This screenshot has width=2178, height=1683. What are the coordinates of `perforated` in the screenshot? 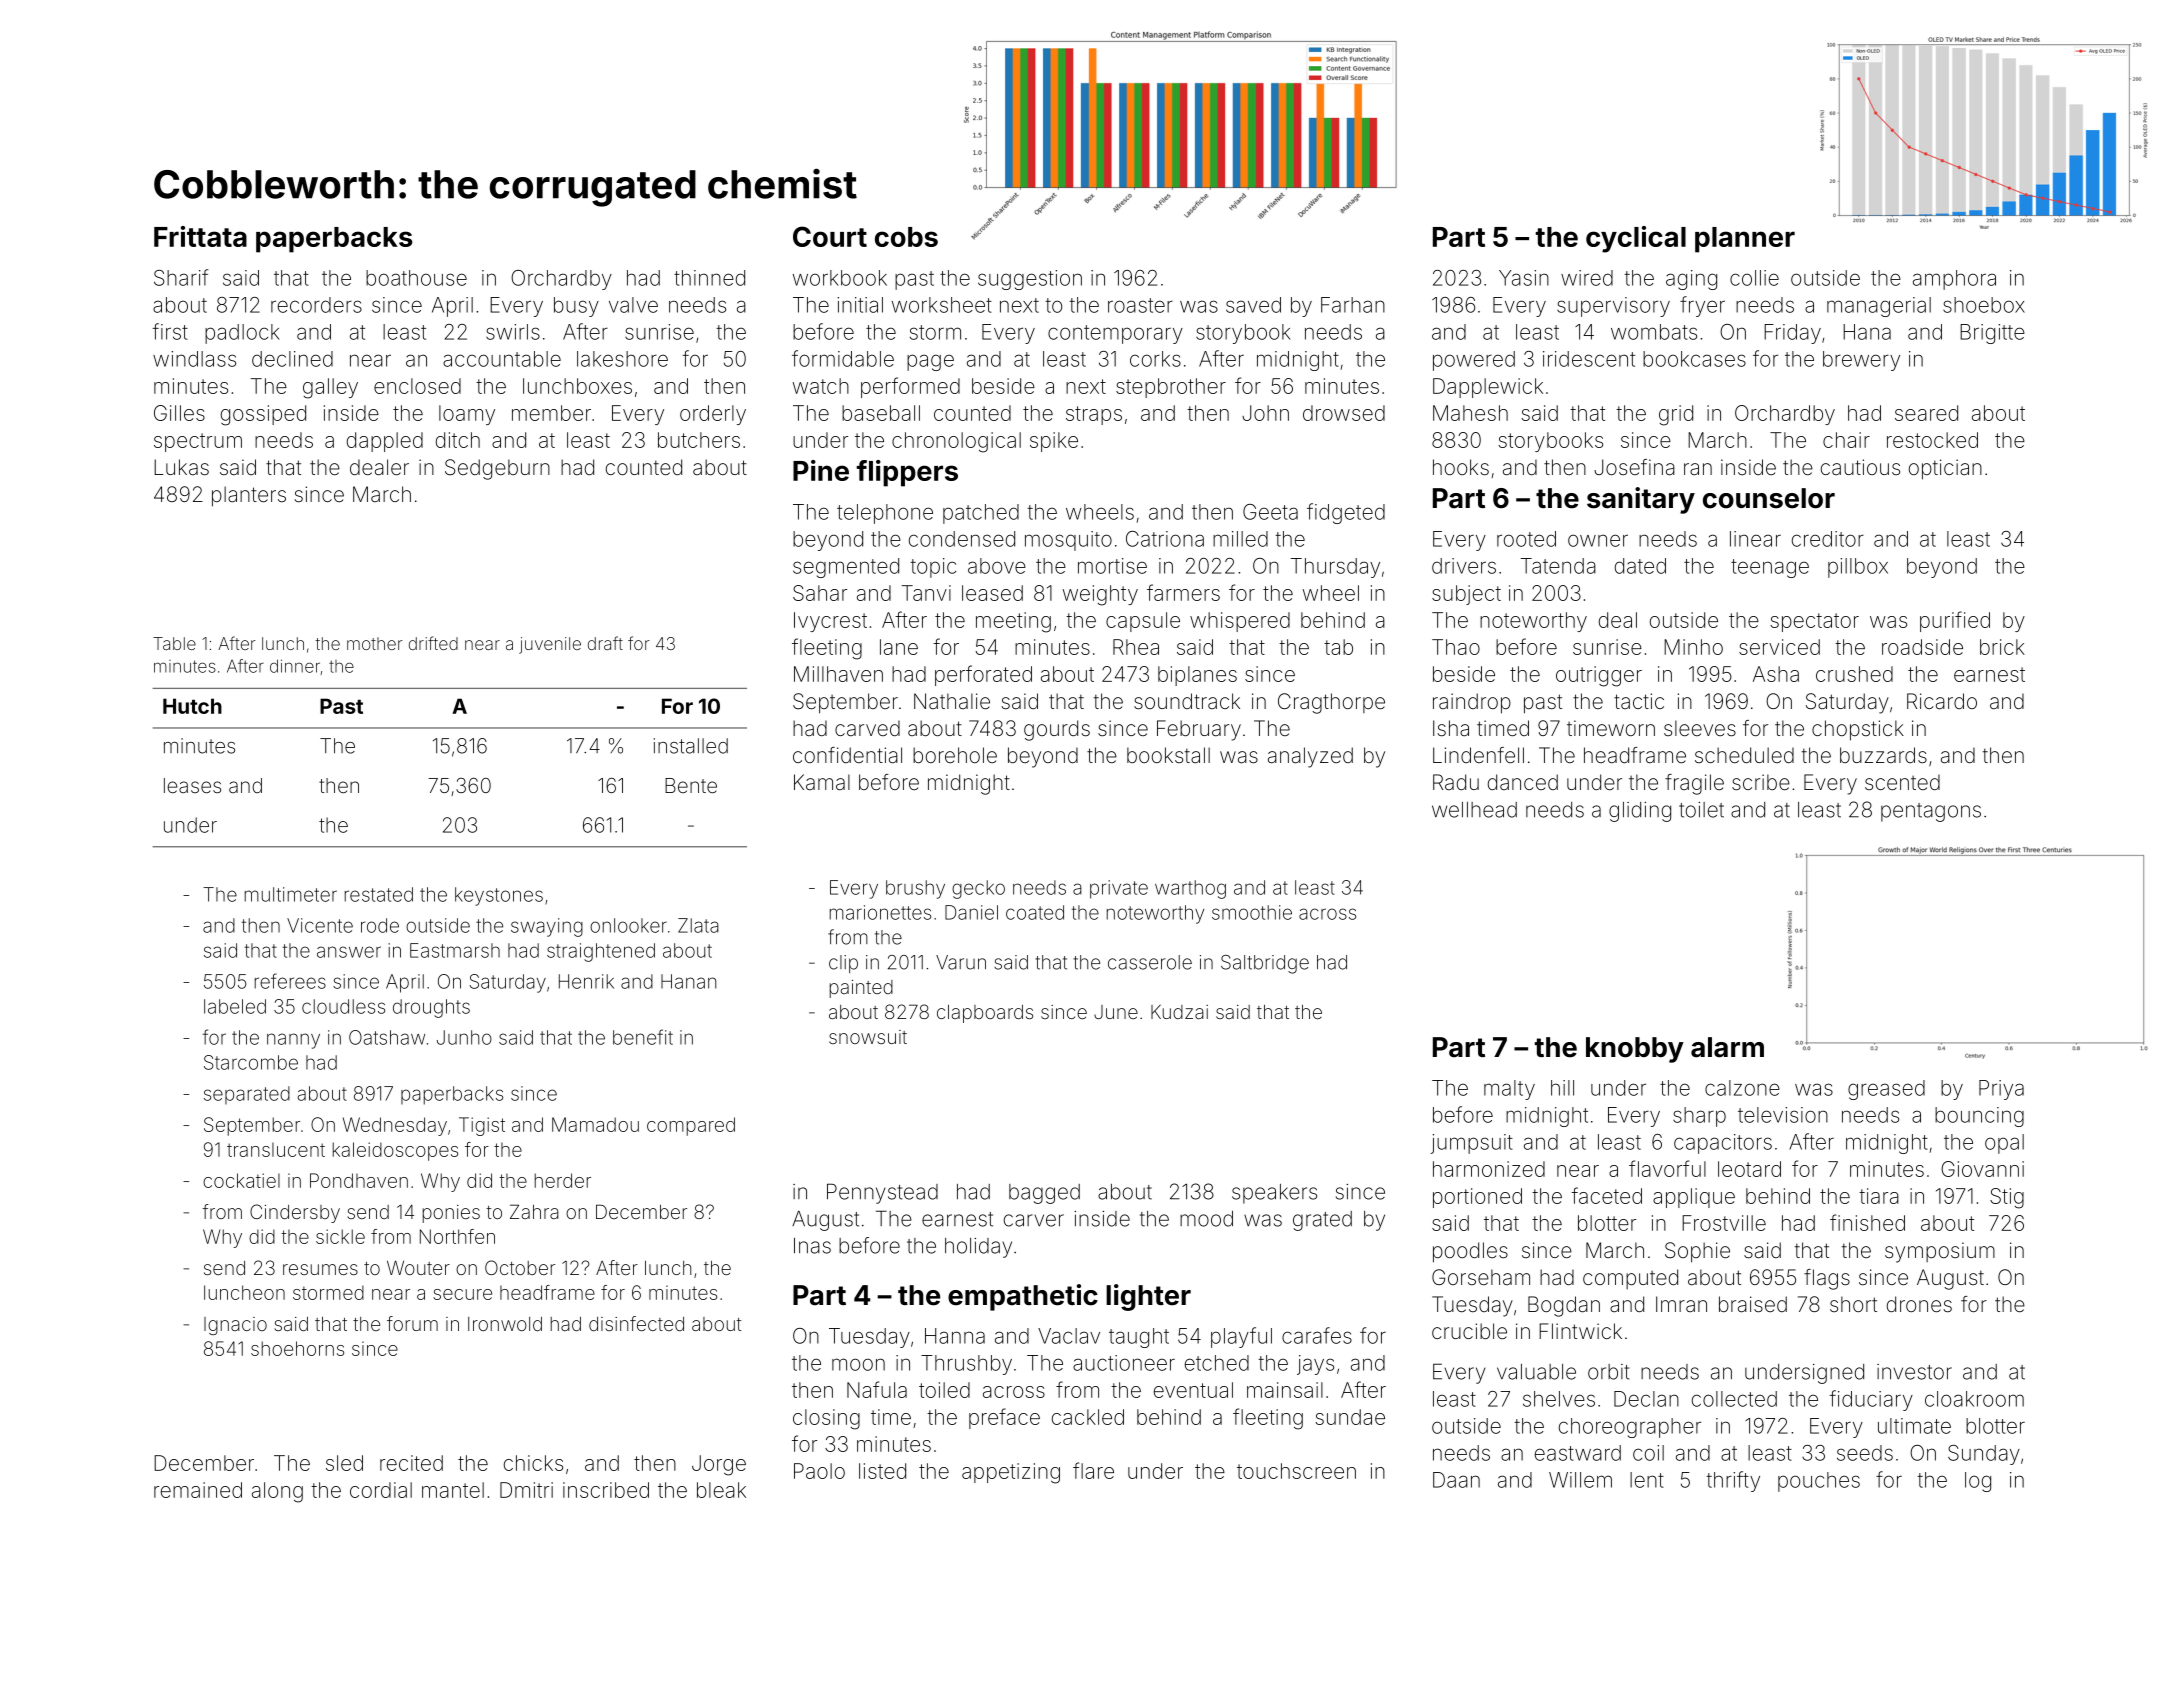 It's located at (983, 675).
